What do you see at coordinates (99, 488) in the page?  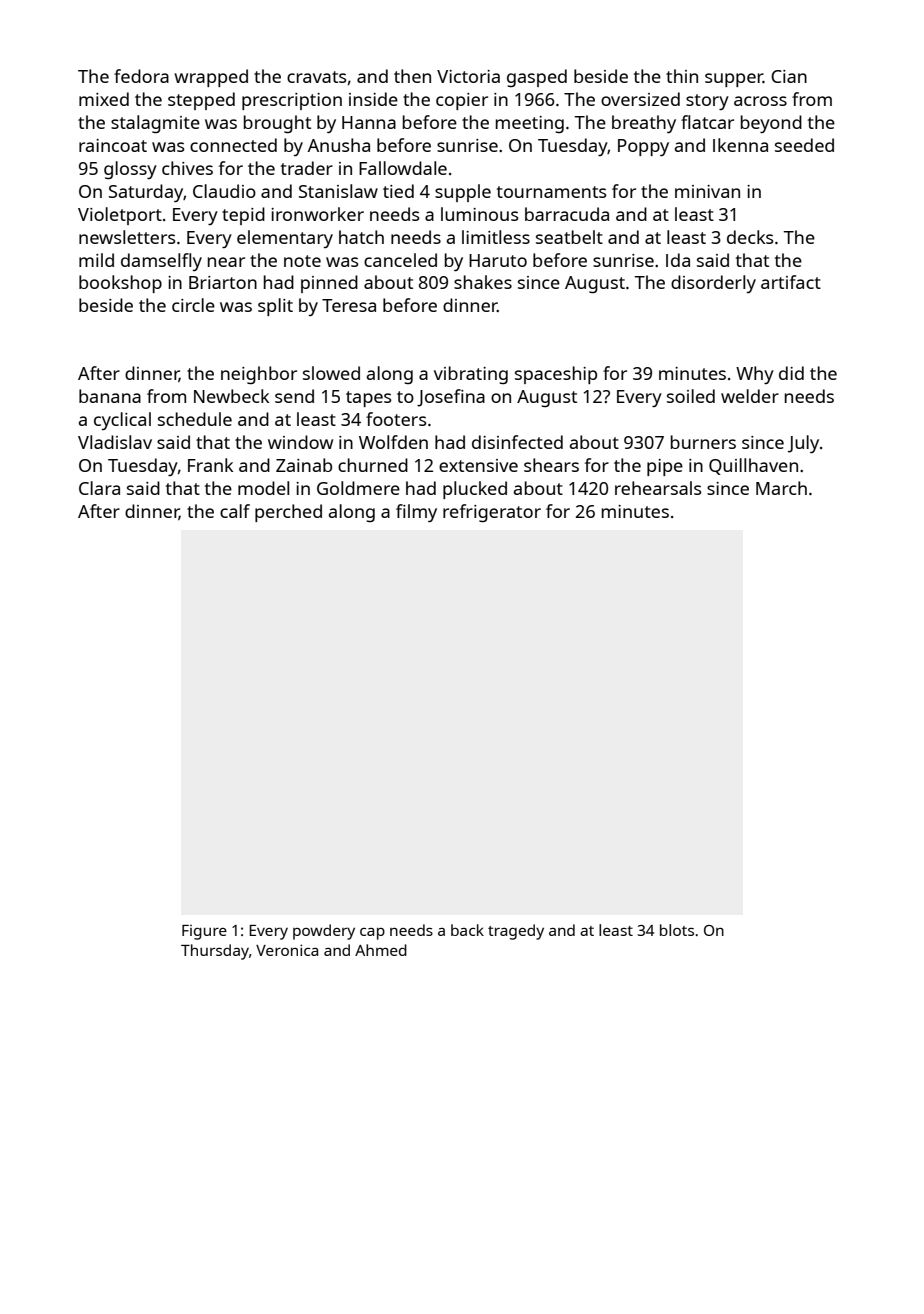 I see `Clara` at bounding box center [99, 488].
